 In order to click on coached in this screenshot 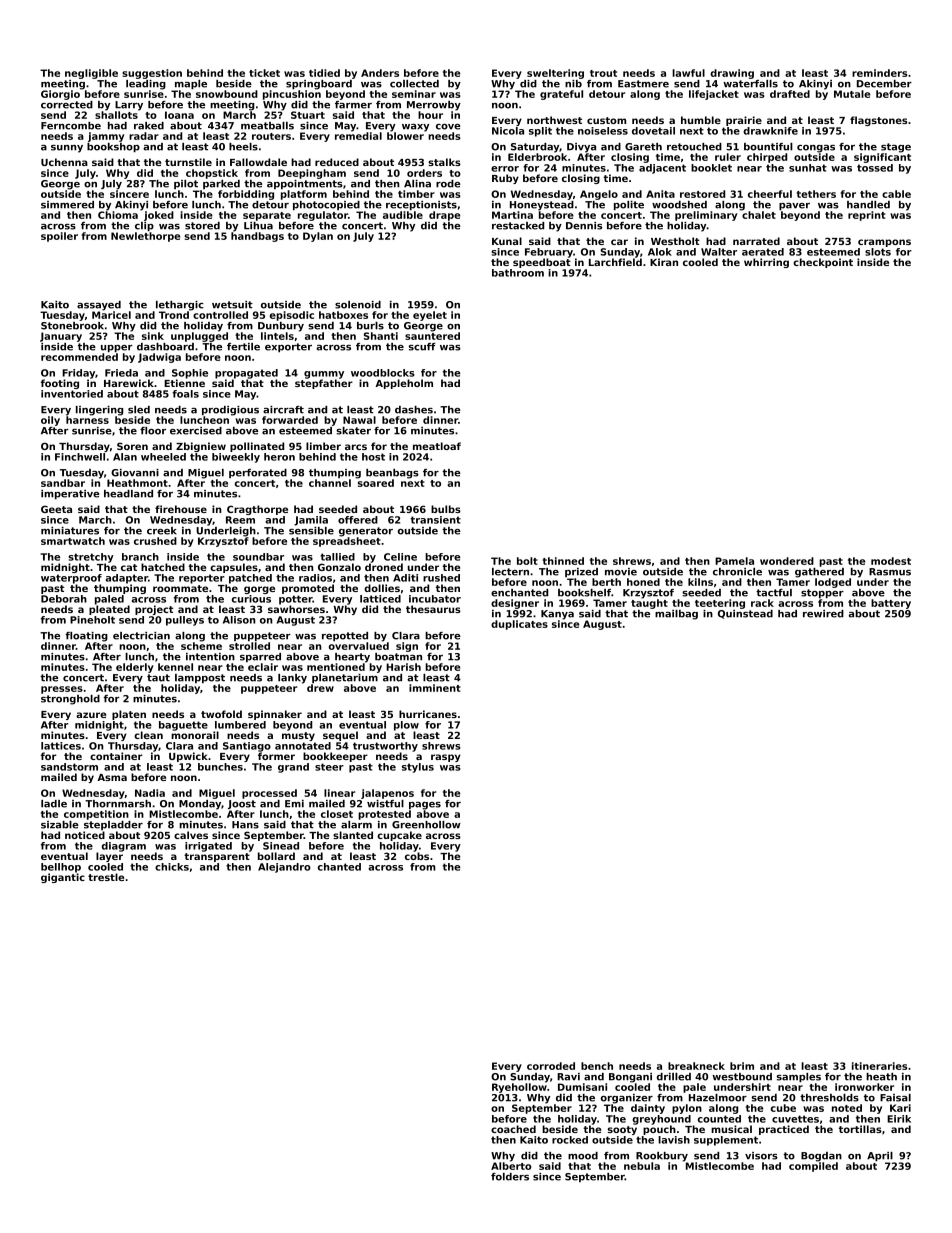, I will do `click(513, 1129)`.
